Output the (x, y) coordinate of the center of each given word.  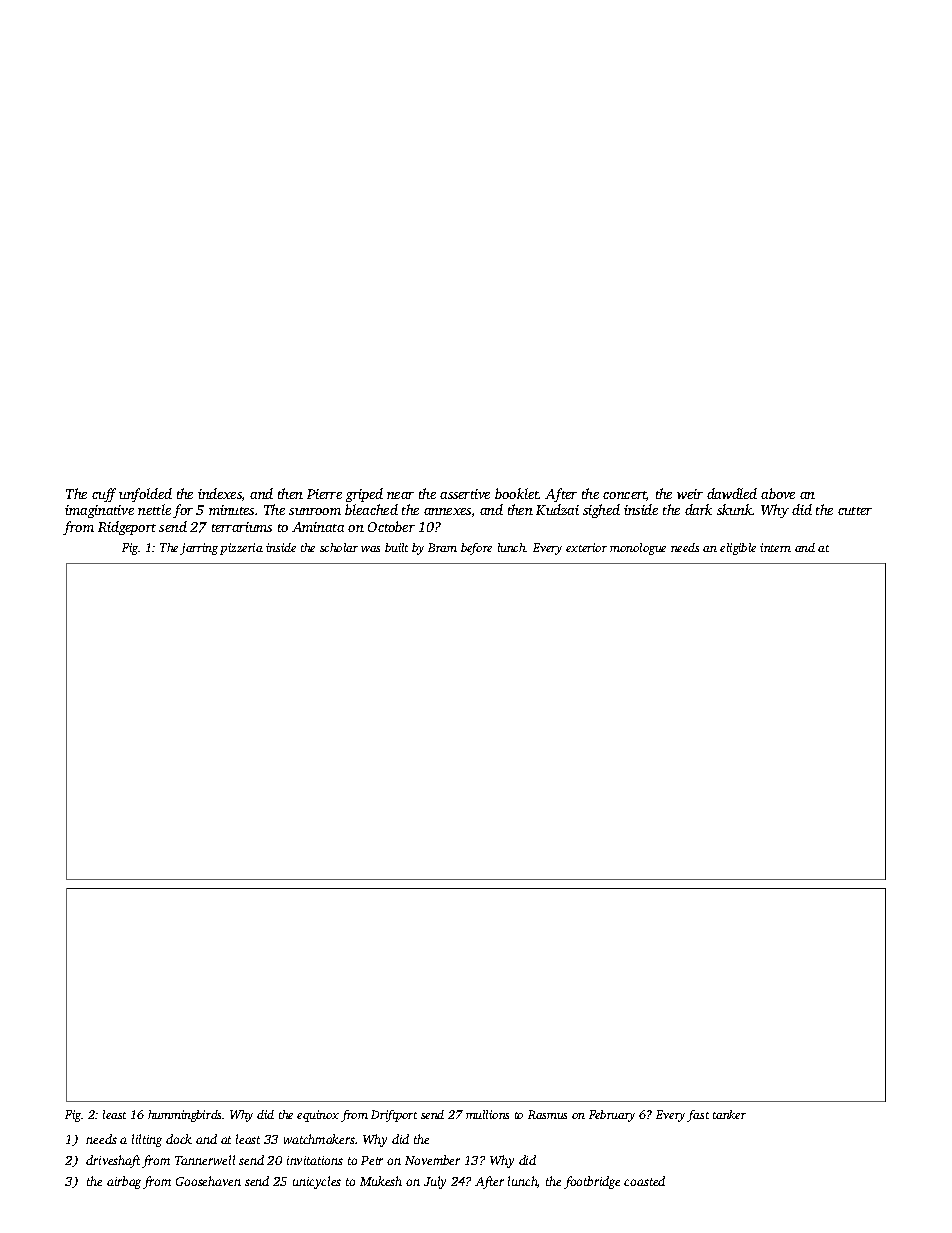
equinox (318, 1116)
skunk (734, 509)
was (370, 549)
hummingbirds (184, 1116)
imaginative (99, 511)
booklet (517, 493)
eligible (738, 549)
